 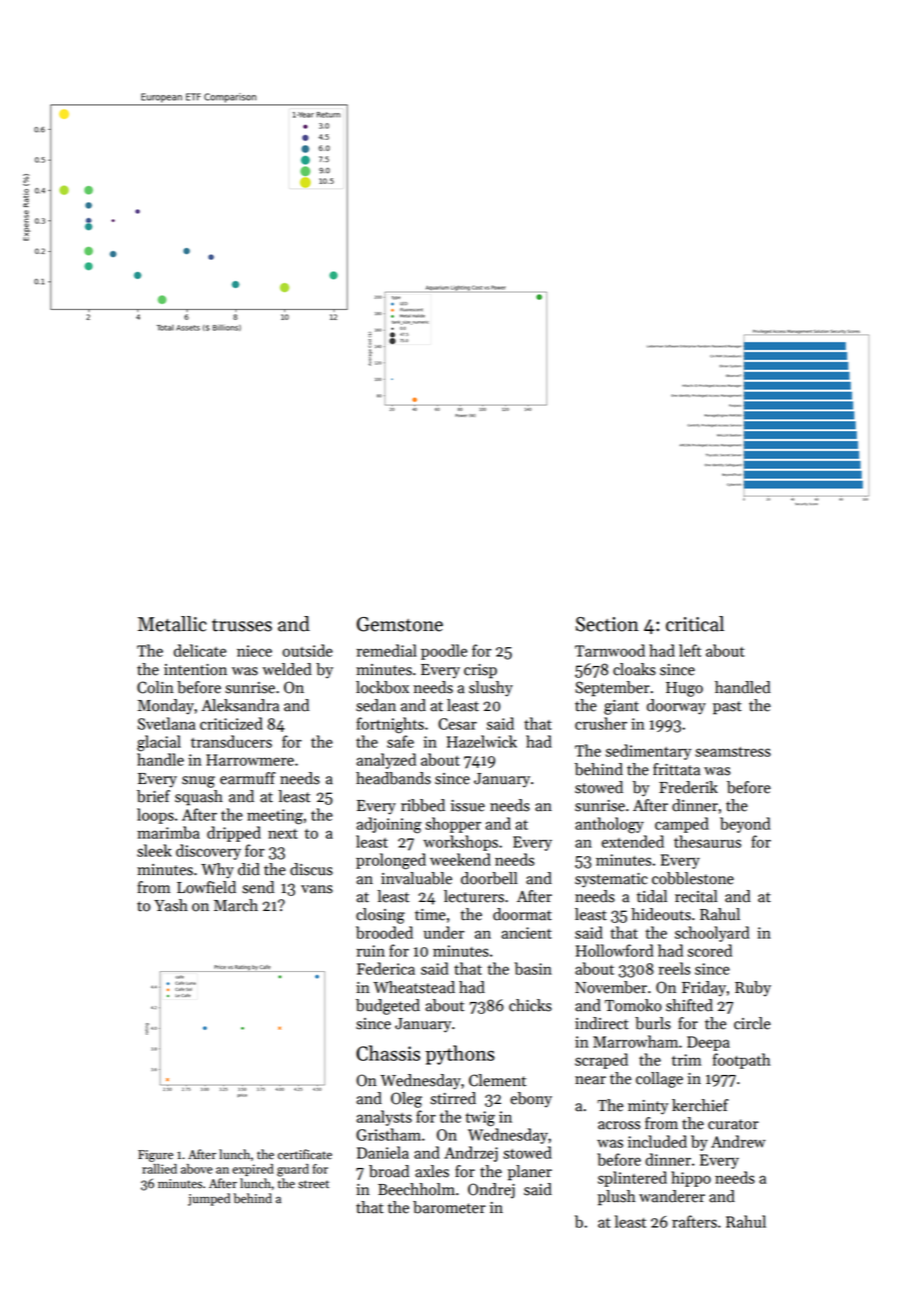 What do you see at coordinates (460, 843) in the screenshot?
I see `workshops` at bounding box center [460, 843].
